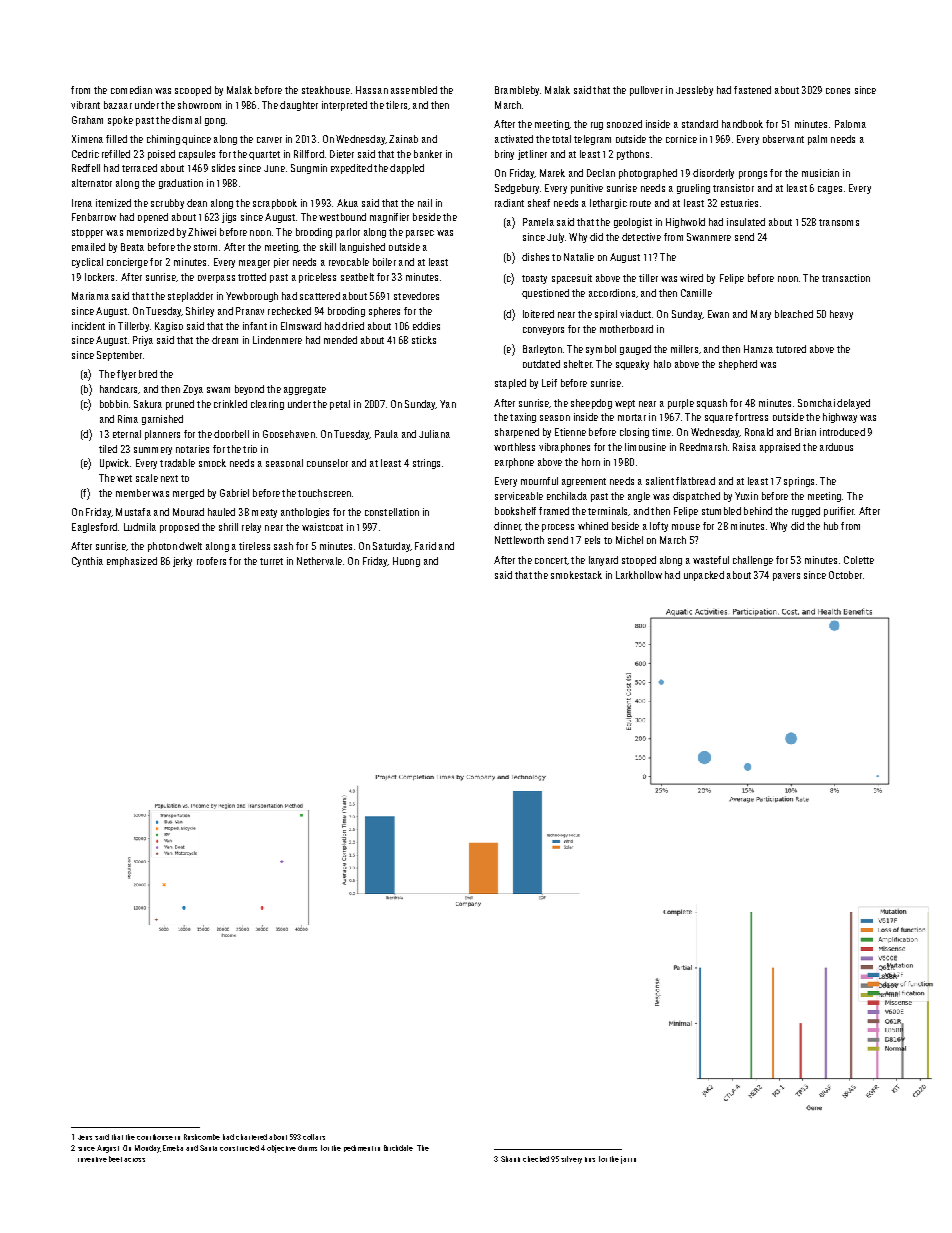  What do you see at coordinates (406, 562) in the image?
I see `Huong` at bounding box center [406, 562].
